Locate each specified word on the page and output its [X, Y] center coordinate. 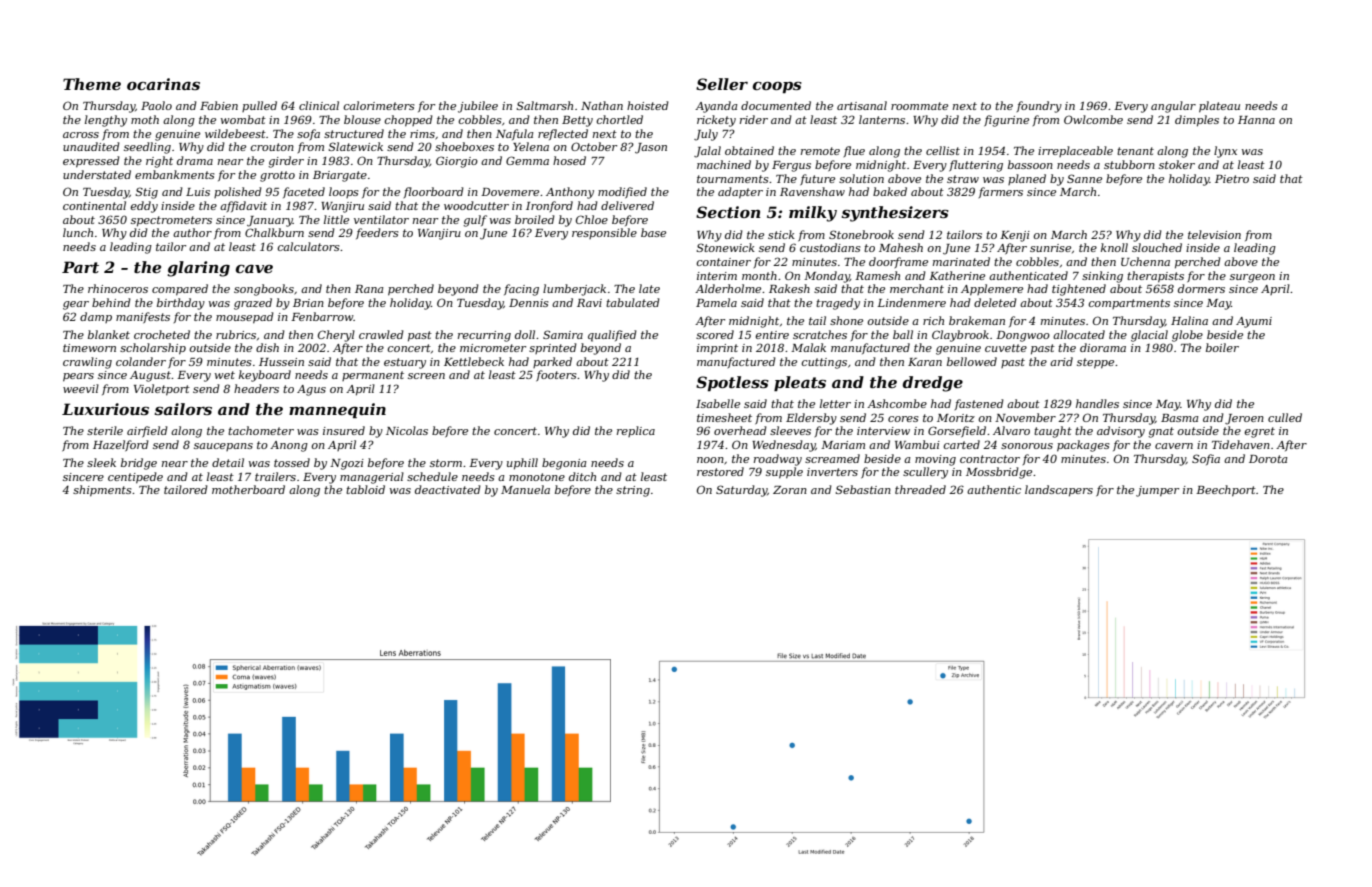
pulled [259, 106]
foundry [1039, 107]
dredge [933, 384]
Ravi [589, 303]
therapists [1155, 277]
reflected [563, 134]
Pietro [1232, 179]
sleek [101, 462]
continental [94, 205]
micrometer [493, 348]
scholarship [153, 349]
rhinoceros [118, 288]
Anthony [570, 193]
